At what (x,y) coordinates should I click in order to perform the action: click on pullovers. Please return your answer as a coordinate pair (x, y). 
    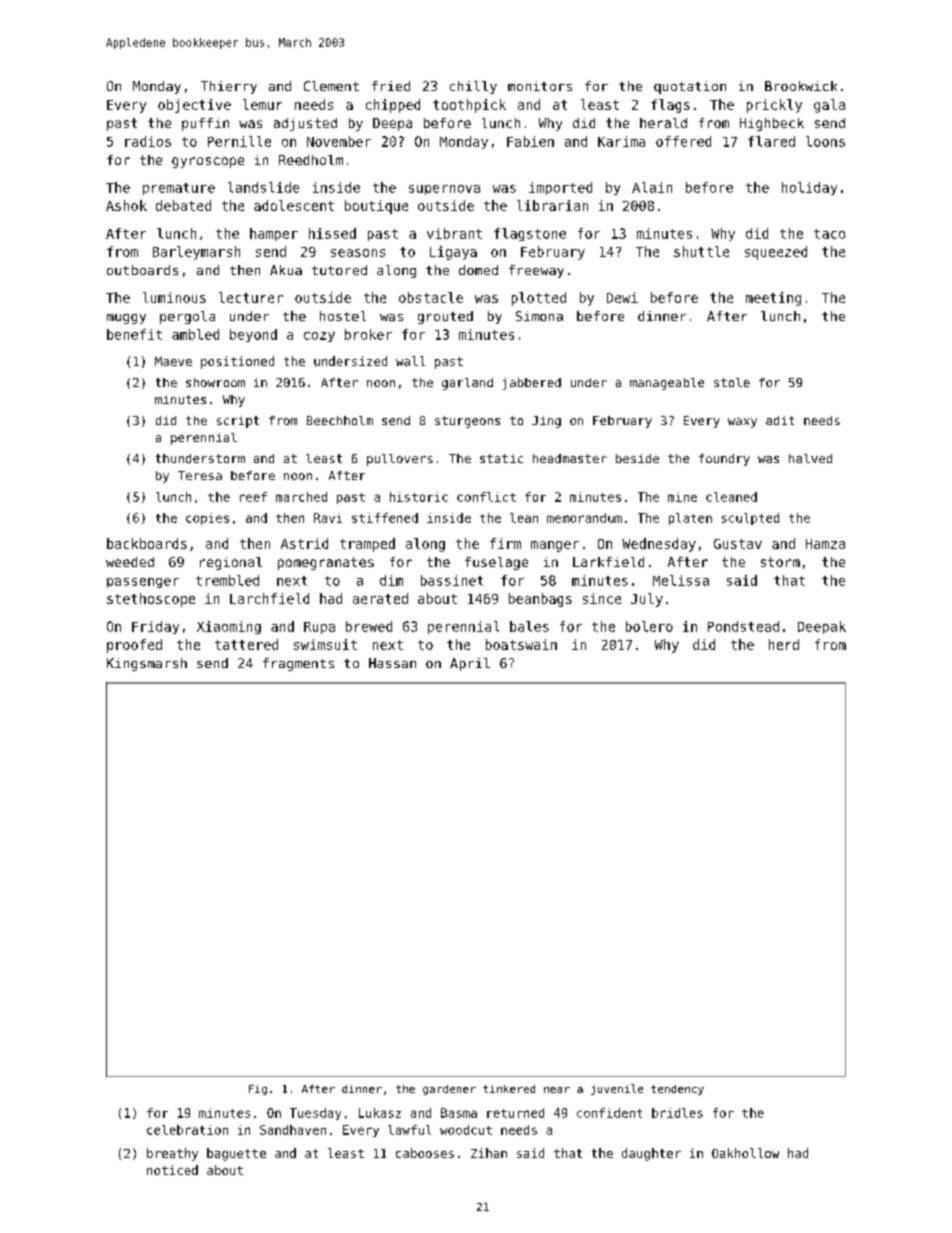
    Looking at the image, I should click on (400, 460).
